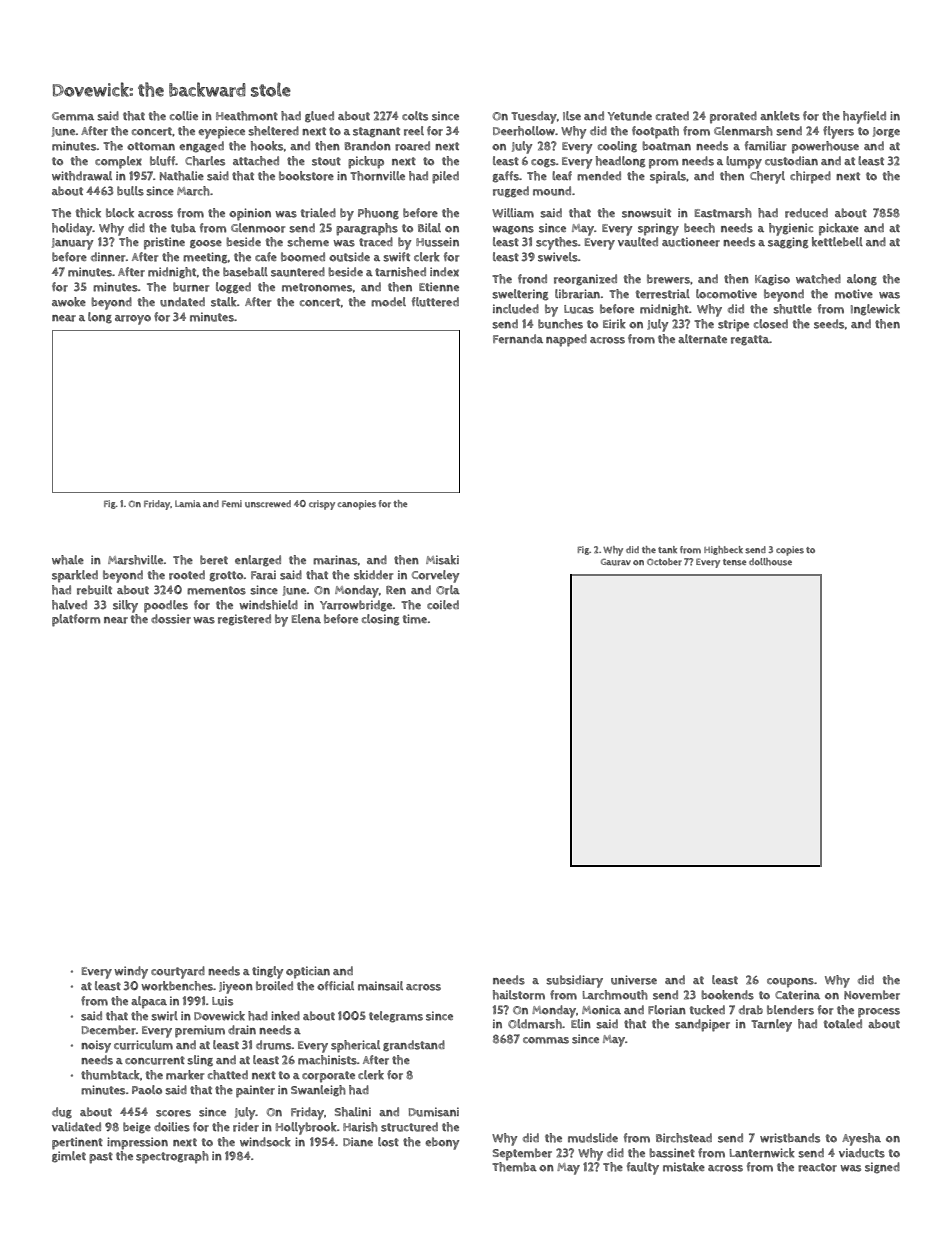 The width and height of the screenshot is (952, 1233). What do you see at coordinates (73, 116) in the screenshot?
I see `Gemma` at bounding box center [73, 116].
